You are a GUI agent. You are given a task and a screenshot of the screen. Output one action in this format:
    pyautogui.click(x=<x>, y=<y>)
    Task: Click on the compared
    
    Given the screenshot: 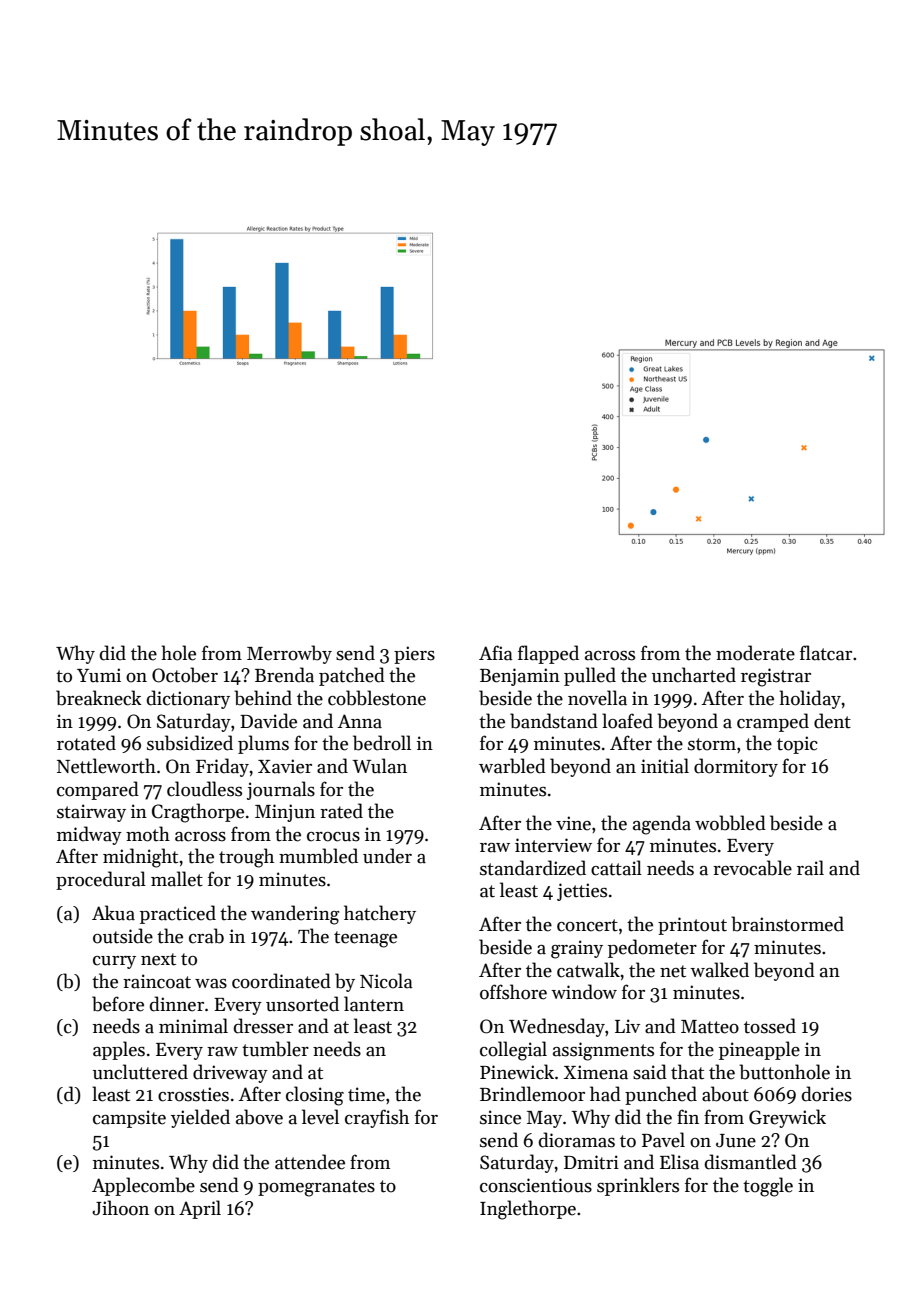 What is the action you would take?
    pyautogui.click(x=98, y=790)
